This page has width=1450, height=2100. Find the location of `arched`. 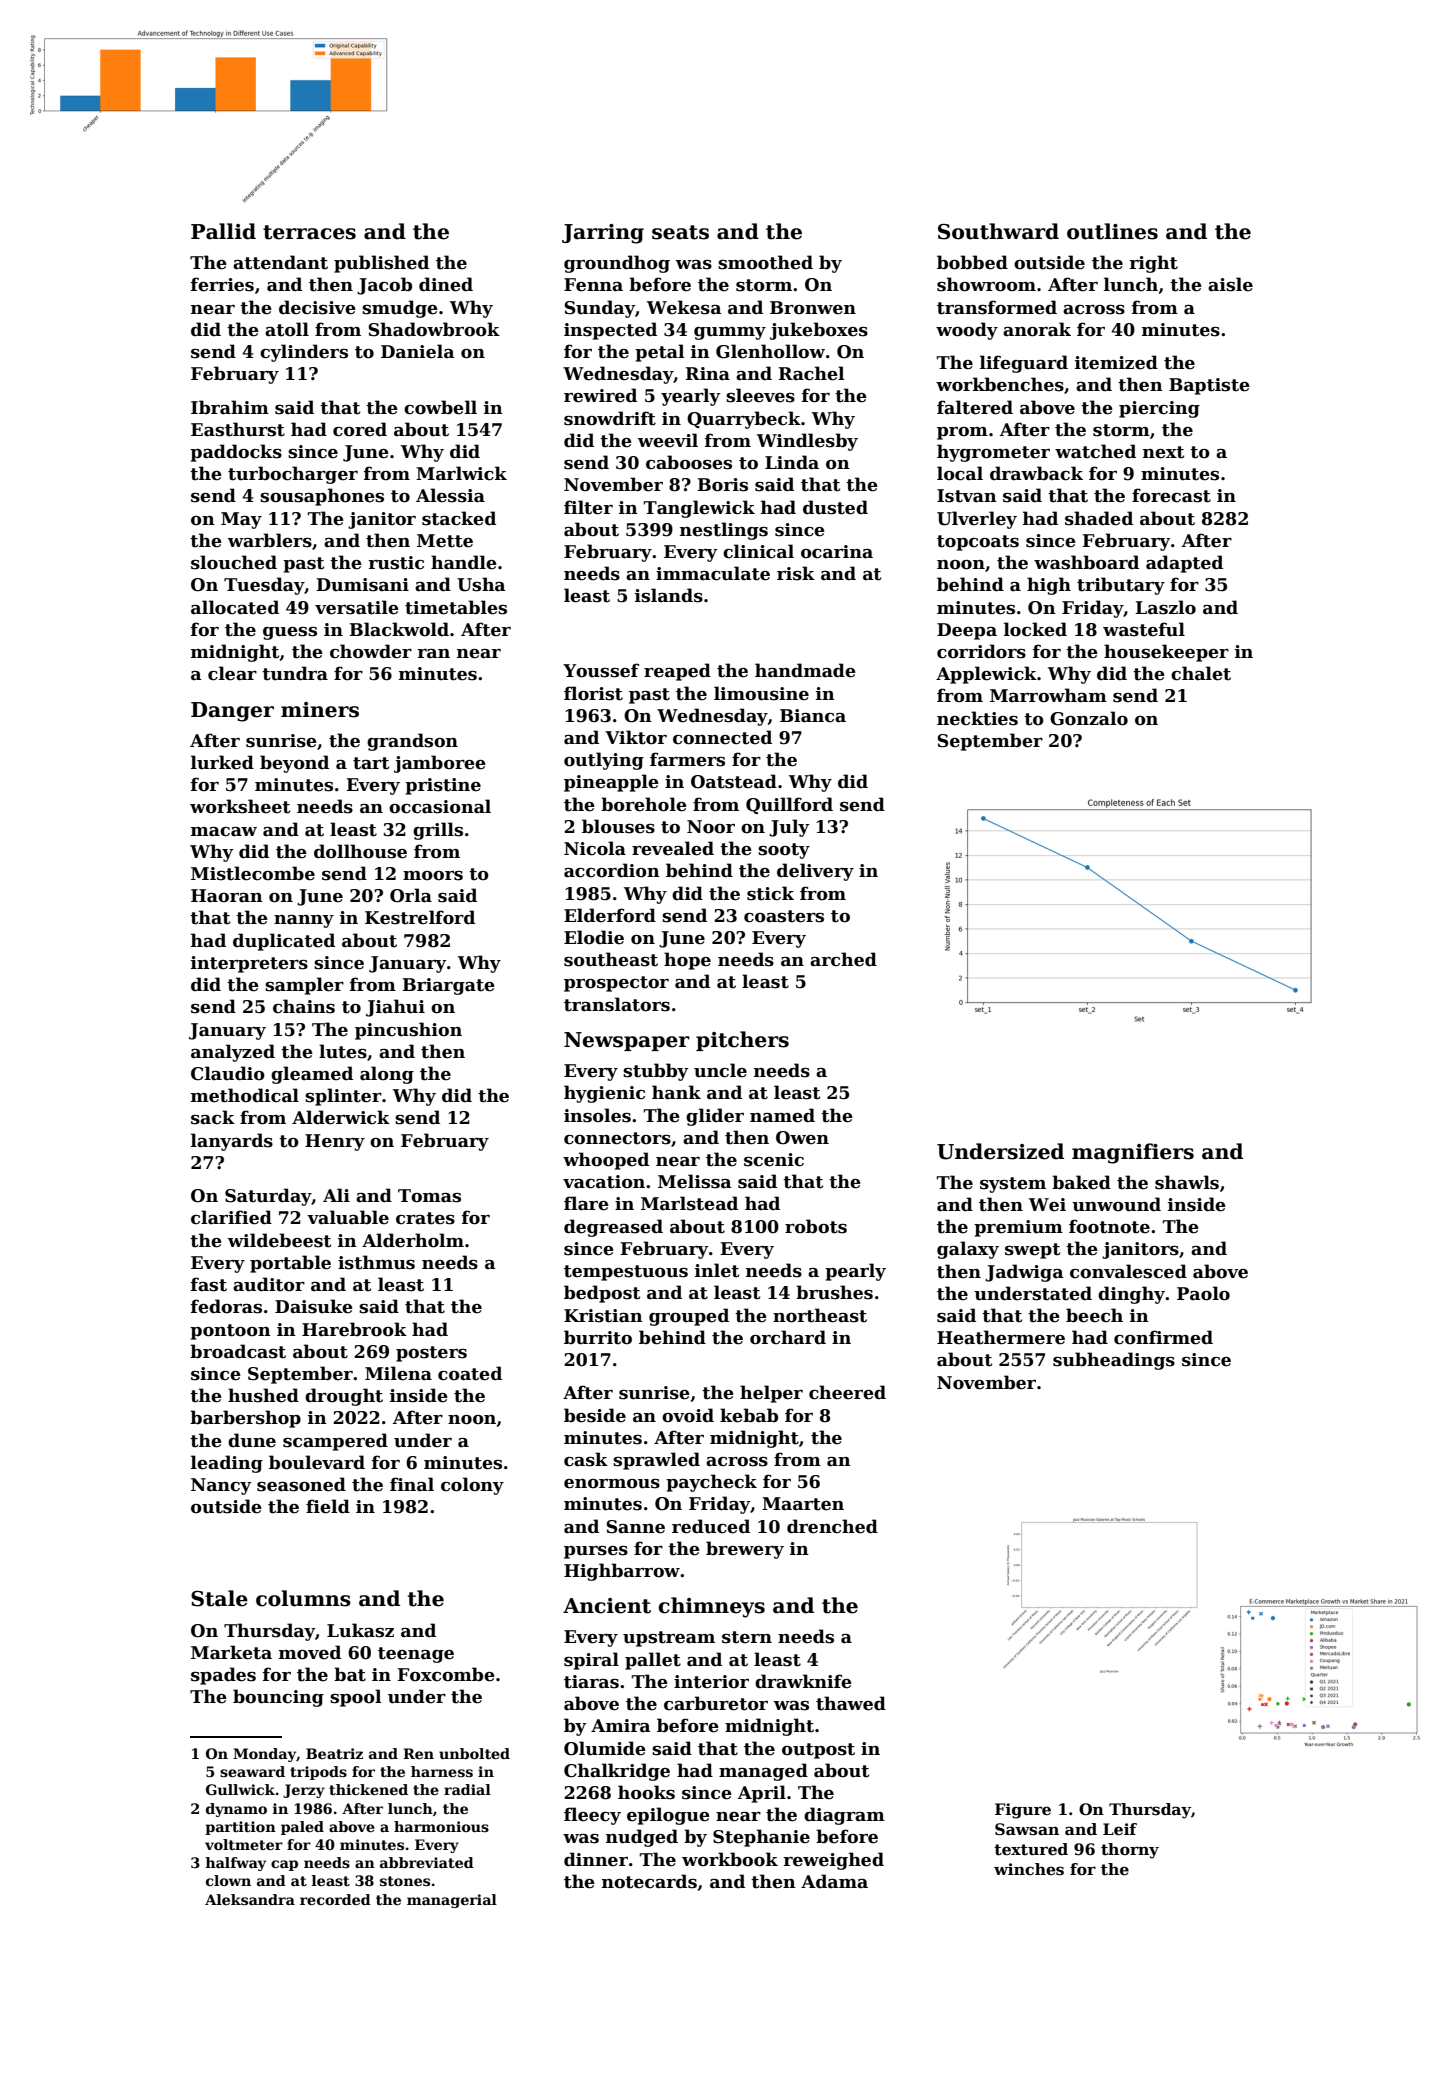

arched is located at coordinates (843, 959).
